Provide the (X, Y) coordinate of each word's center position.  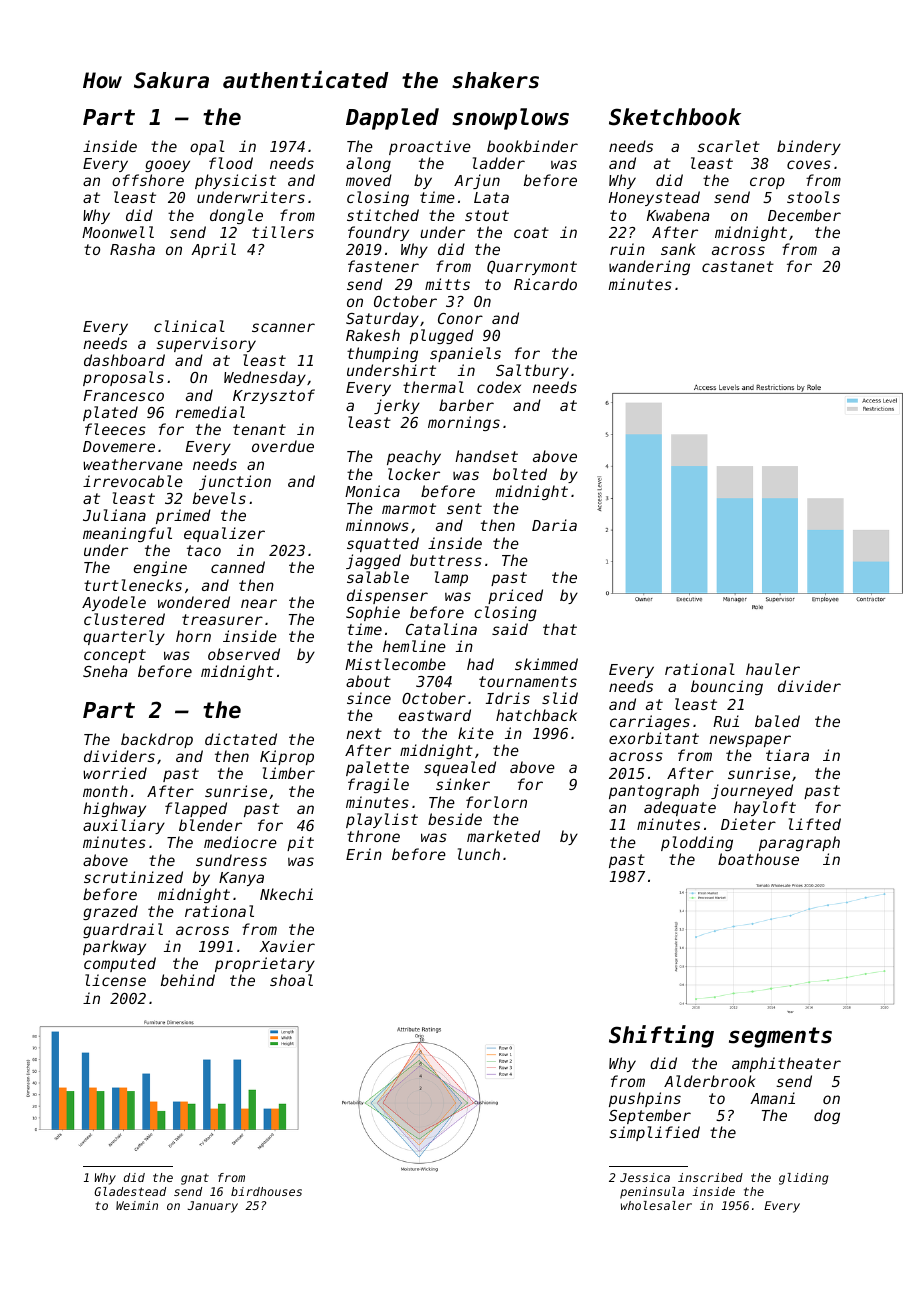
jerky (397, 406)
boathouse (758, 859)
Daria (554, 525)
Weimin (137, 1205)
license (115, 980)
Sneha (105, 671)
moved (369, 180)
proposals (123, 378)
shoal (291, 980)
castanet (738, 266)
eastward (435, 715)
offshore (148, 180)
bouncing (727, 687)
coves (809, 164)
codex (499, 387)
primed (183, 516)
